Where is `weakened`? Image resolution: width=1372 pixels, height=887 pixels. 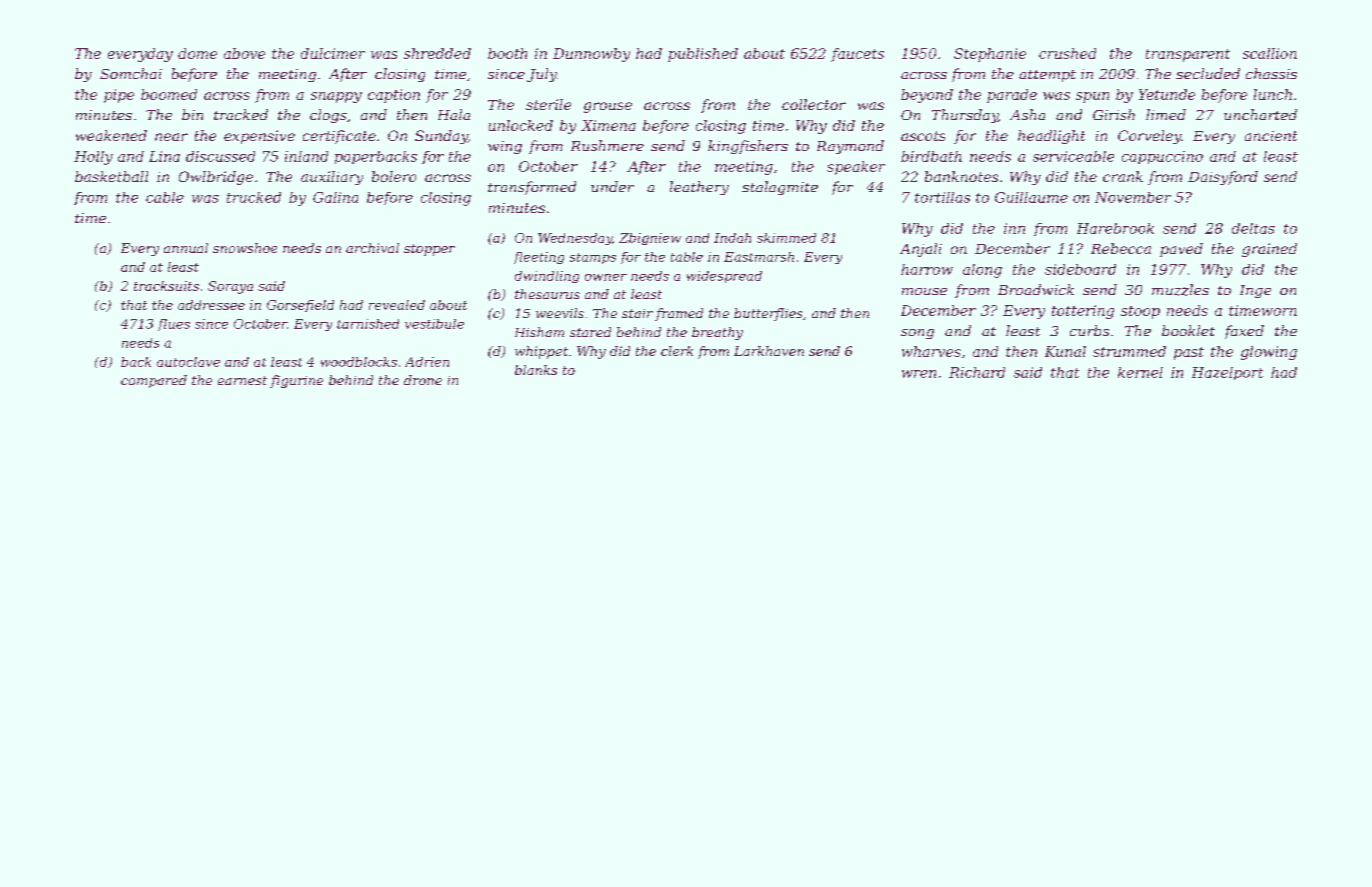 weakened is located at coordinates (111, 135).
